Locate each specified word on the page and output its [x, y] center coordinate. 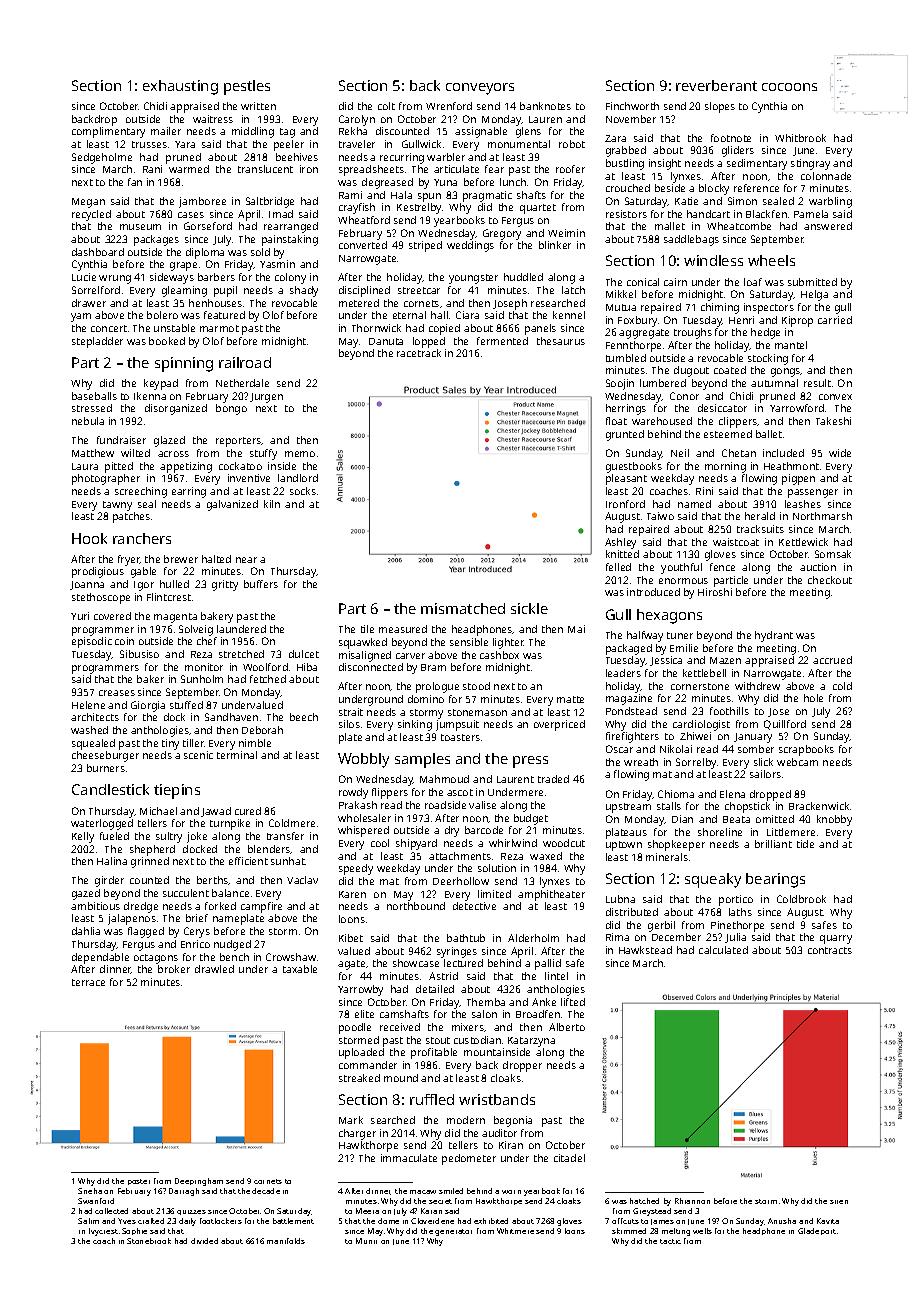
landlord [298, 478]
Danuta [386, 341]
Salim [88, 1221]
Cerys [197, 932]
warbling [830, 202]
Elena [732, 794]
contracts [830, 950]
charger [357, 1134]
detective [474, 906]
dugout [691, 371]
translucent [265, 169]
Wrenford [449, 106]
